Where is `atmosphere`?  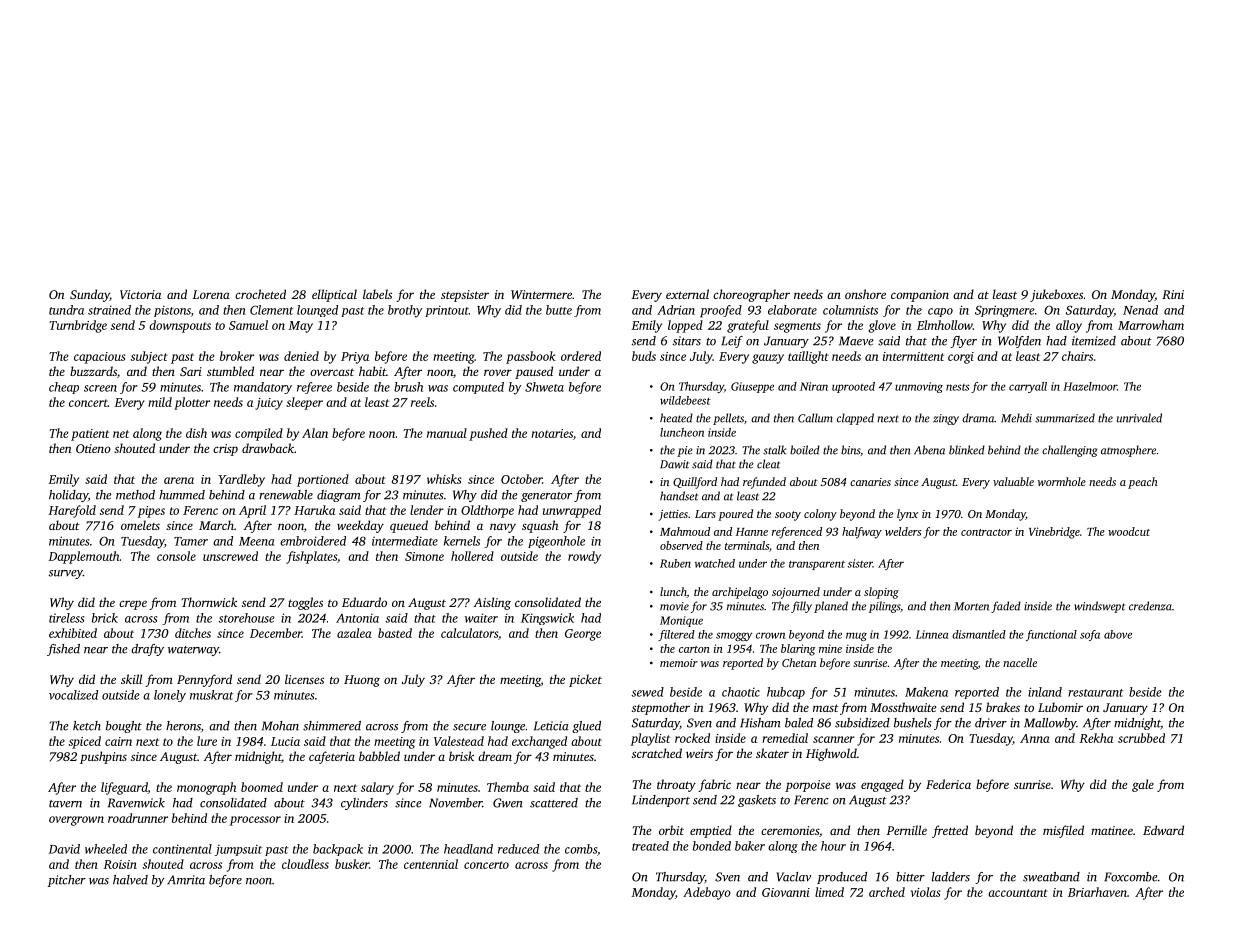
atmosphere is located at coordinates (1128, 451).
